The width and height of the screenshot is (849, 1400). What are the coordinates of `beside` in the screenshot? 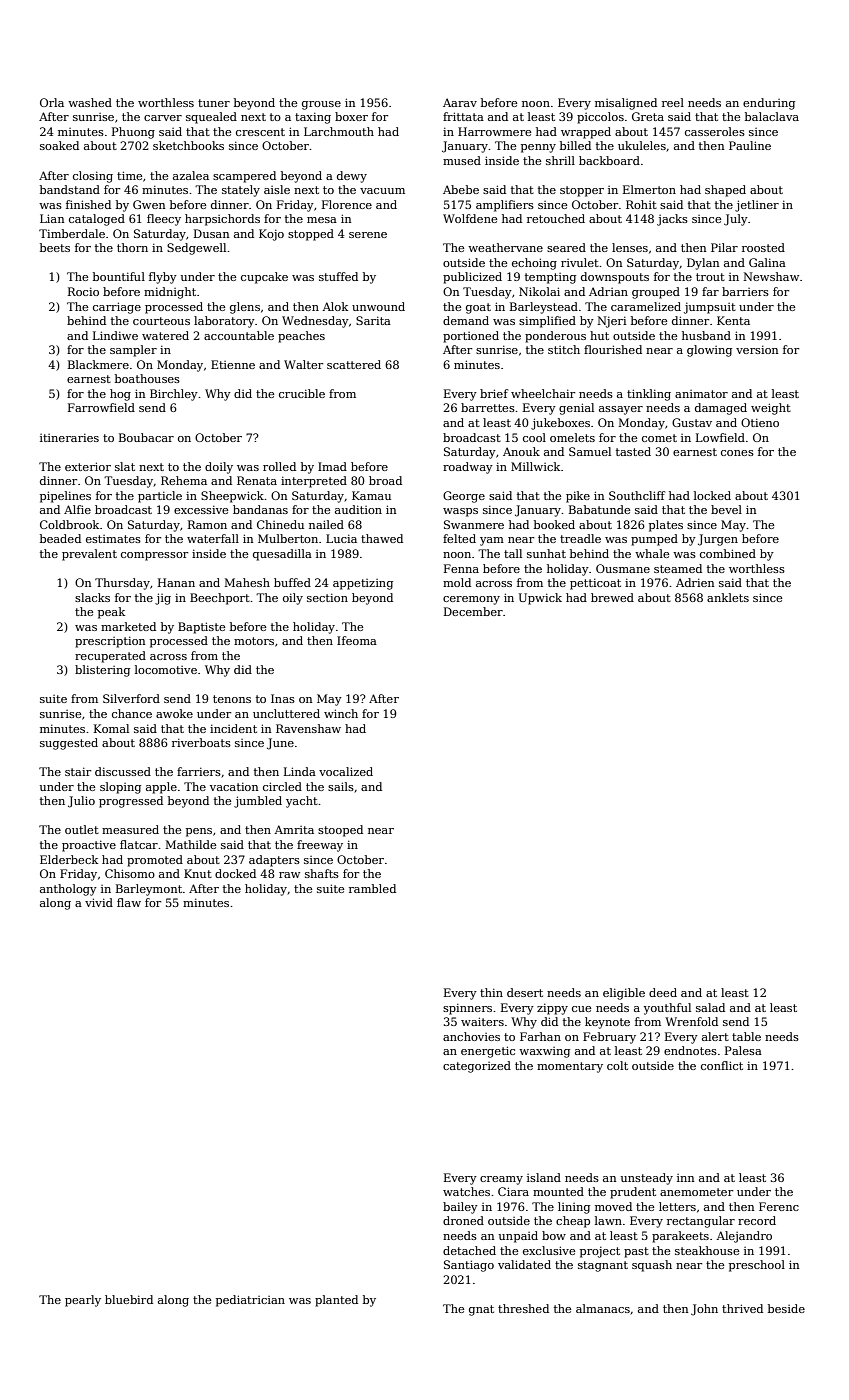 It's located at (786, 1308).
